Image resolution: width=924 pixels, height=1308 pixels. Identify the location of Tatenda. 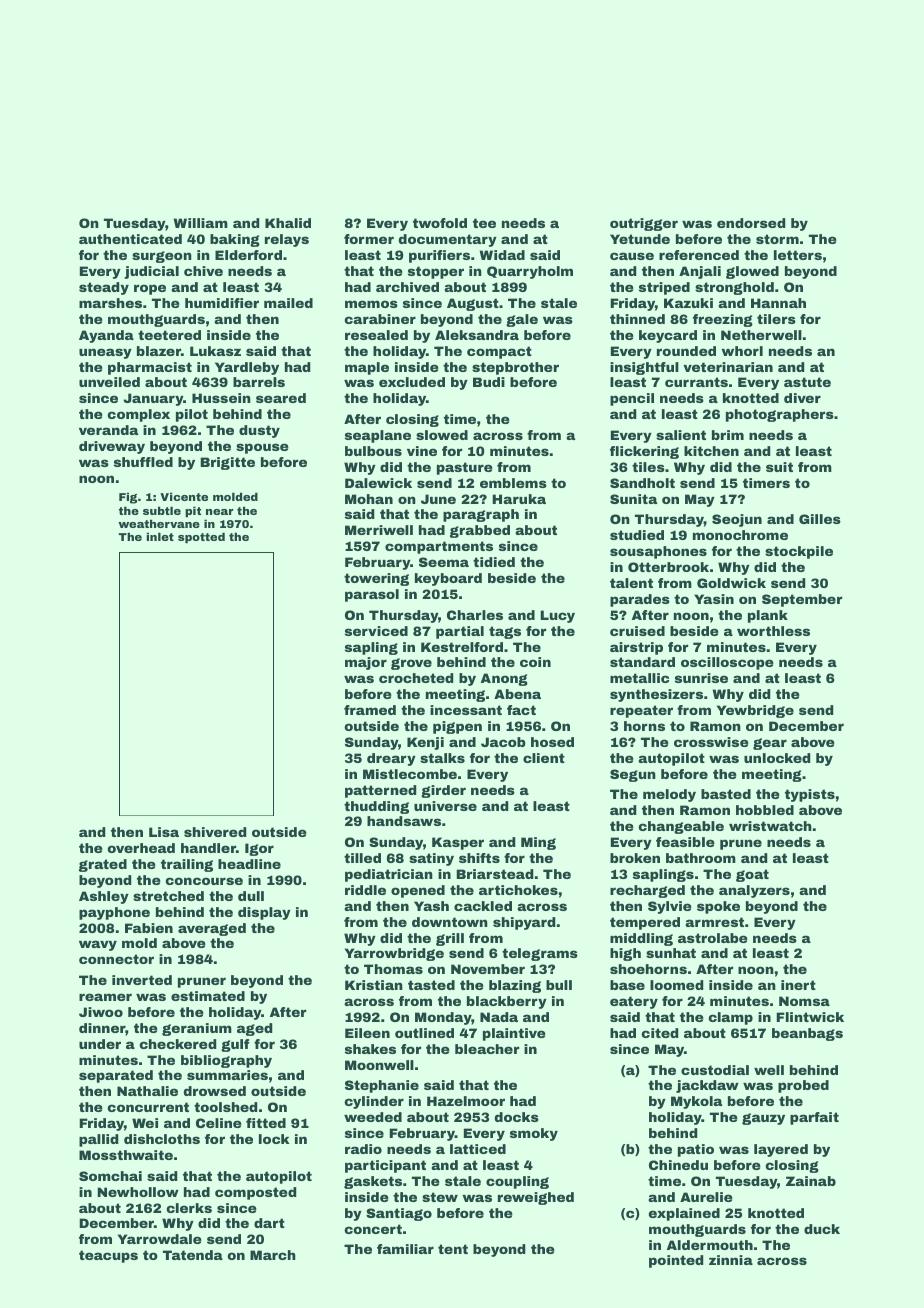
(193, 1255).
